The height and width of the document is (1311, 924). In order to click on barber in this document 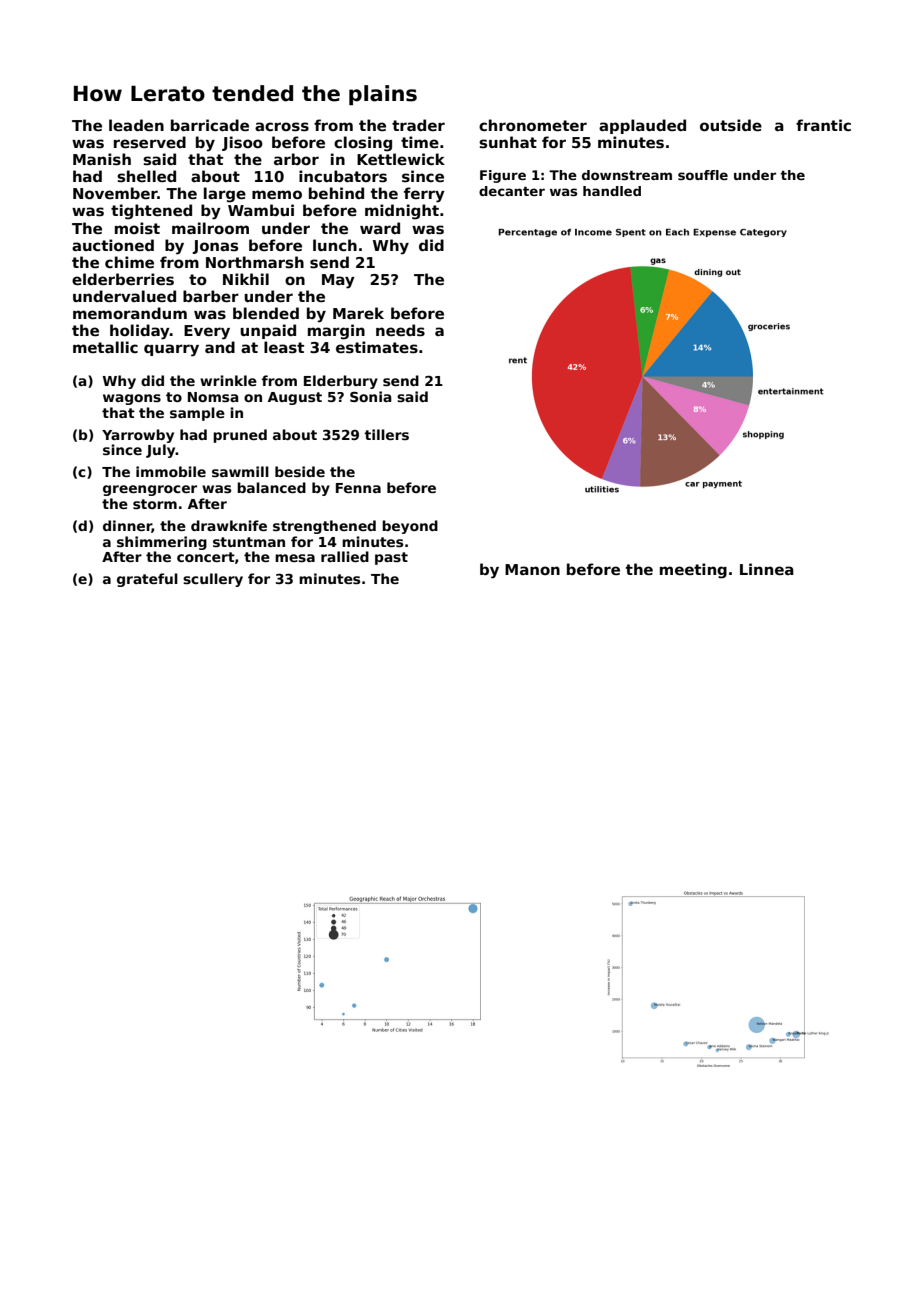, I will do `click(211, 296)`.
